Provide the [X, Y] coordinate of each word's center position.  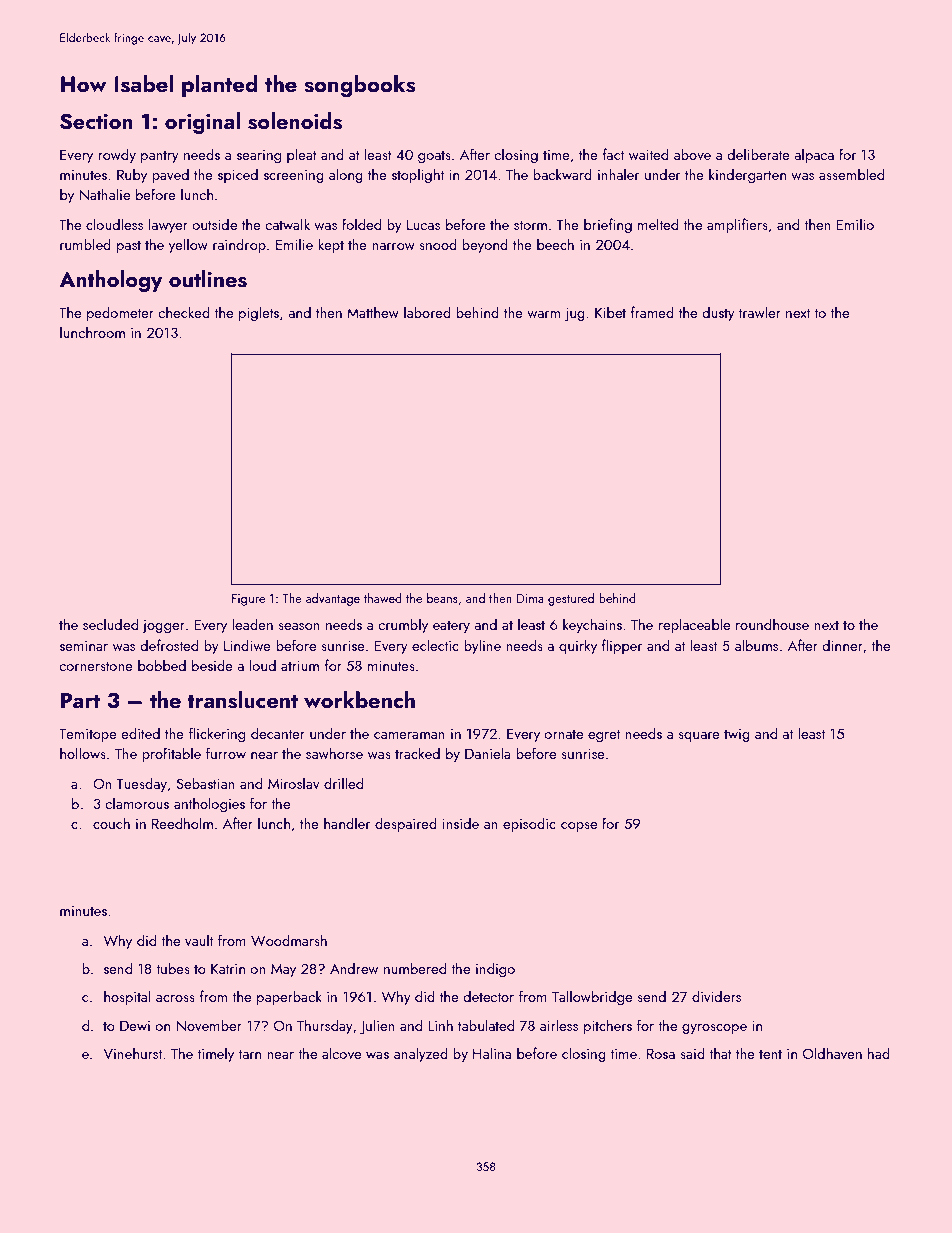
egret [604, 735]
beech [555, 244]
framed [652, 312]
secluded [110, 624]
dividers [716, 996]
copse [579, 827]
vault [199, 940]
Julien [377, 1026]
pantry [160, 157]
